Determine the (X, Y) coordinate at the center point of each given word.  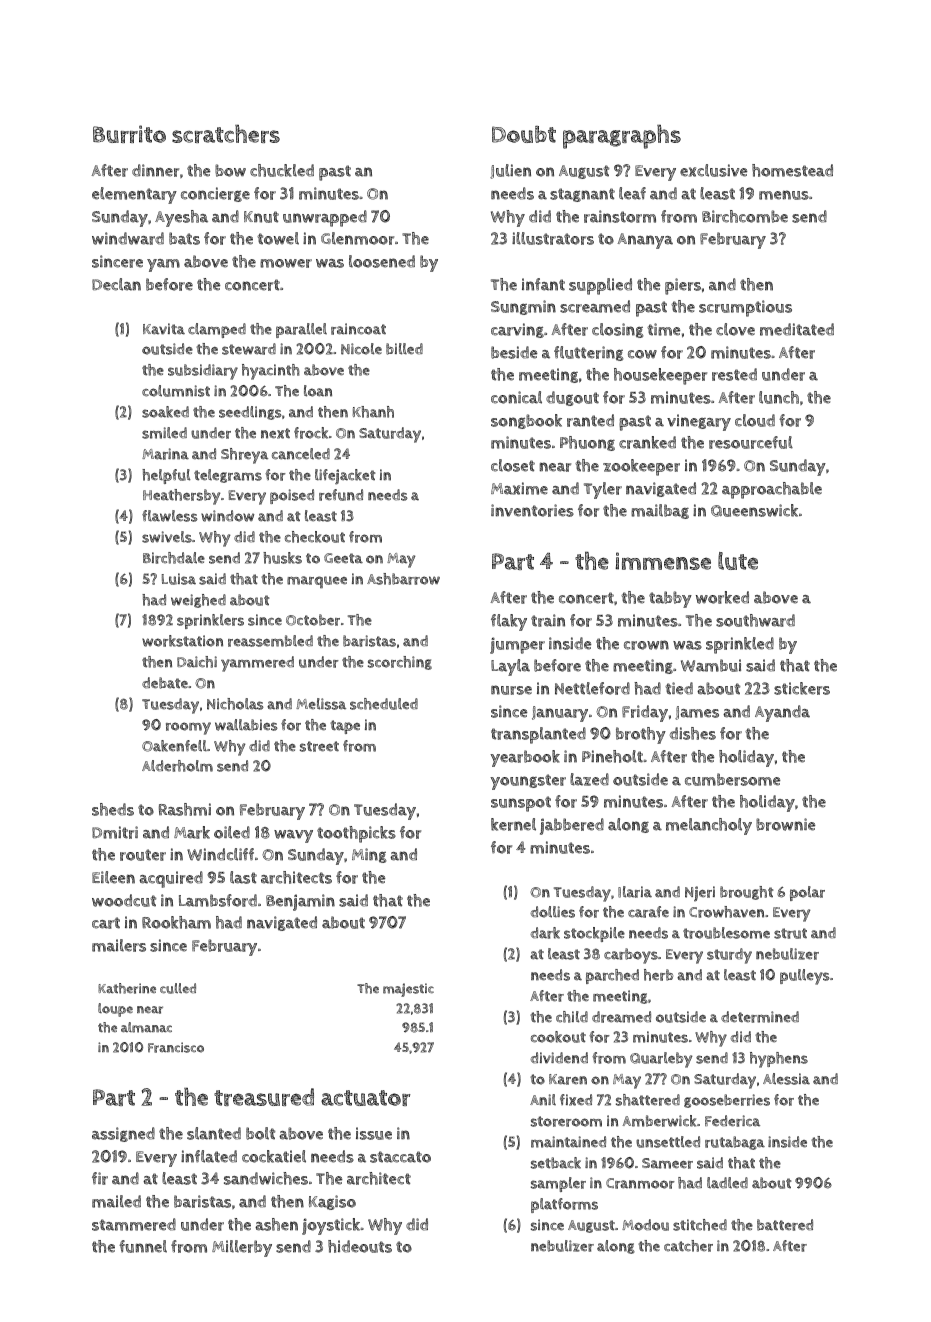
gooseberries (727, 1101)
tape (345, 727)
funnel (143, 1246)
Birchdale (174, 558)
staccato (400, 1157)
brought (746, 893)
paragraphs (622, 137)
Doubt (524, 134)
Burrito (129, 134)
